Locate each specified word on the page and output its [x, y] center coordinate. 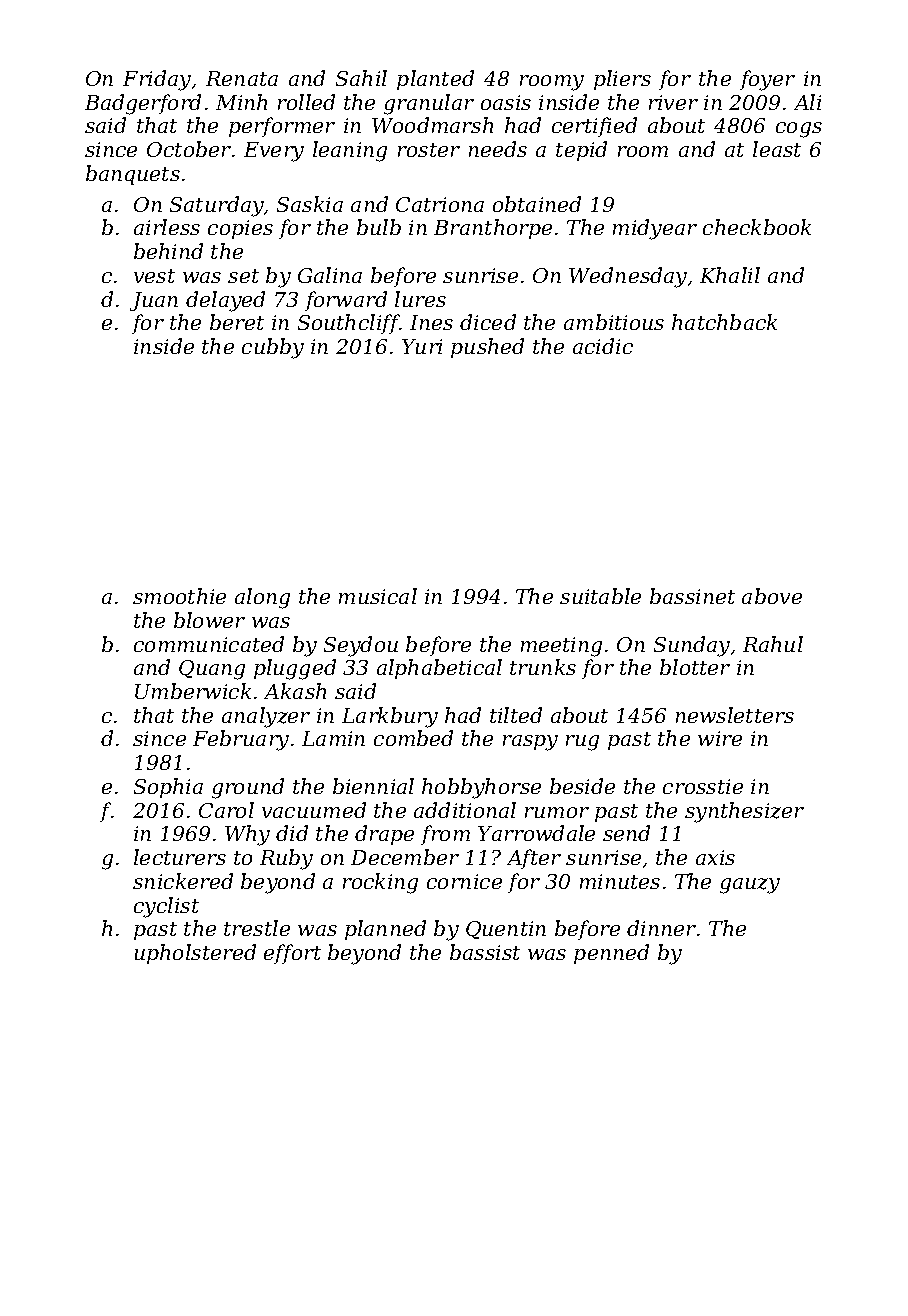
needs [498, 149]
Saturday [217, 206]
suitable [600, 596]
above [772, 596]
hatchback [724, 322]
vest [154, 276]
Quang [212, 670]
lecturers [180, 857]
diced [488, 322]
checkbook [757, 227]
